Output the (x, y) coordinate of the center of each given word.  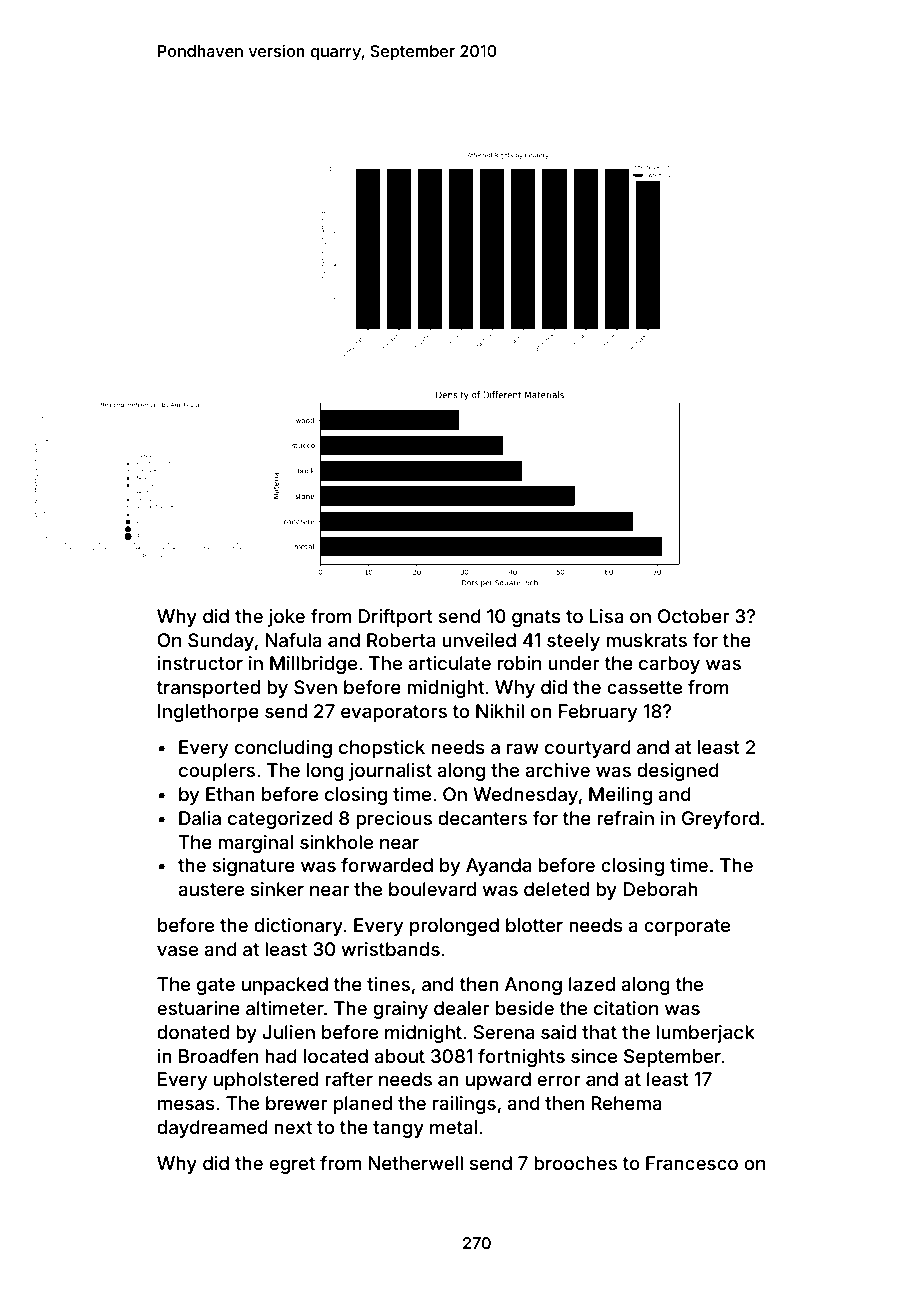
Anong (533, 986)
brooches (575, 1163)
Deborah (660, 889)
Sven (315, 687)
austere (211, 889)
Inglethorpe (208, 713)
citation (626, 1008)
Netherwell (415, 1163)
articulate (449, 663)
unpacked (285, 986)
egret (292, 1165)
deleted (556, 889)
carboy (669, 665)
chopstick (382, 749)
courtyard (588, 749)
